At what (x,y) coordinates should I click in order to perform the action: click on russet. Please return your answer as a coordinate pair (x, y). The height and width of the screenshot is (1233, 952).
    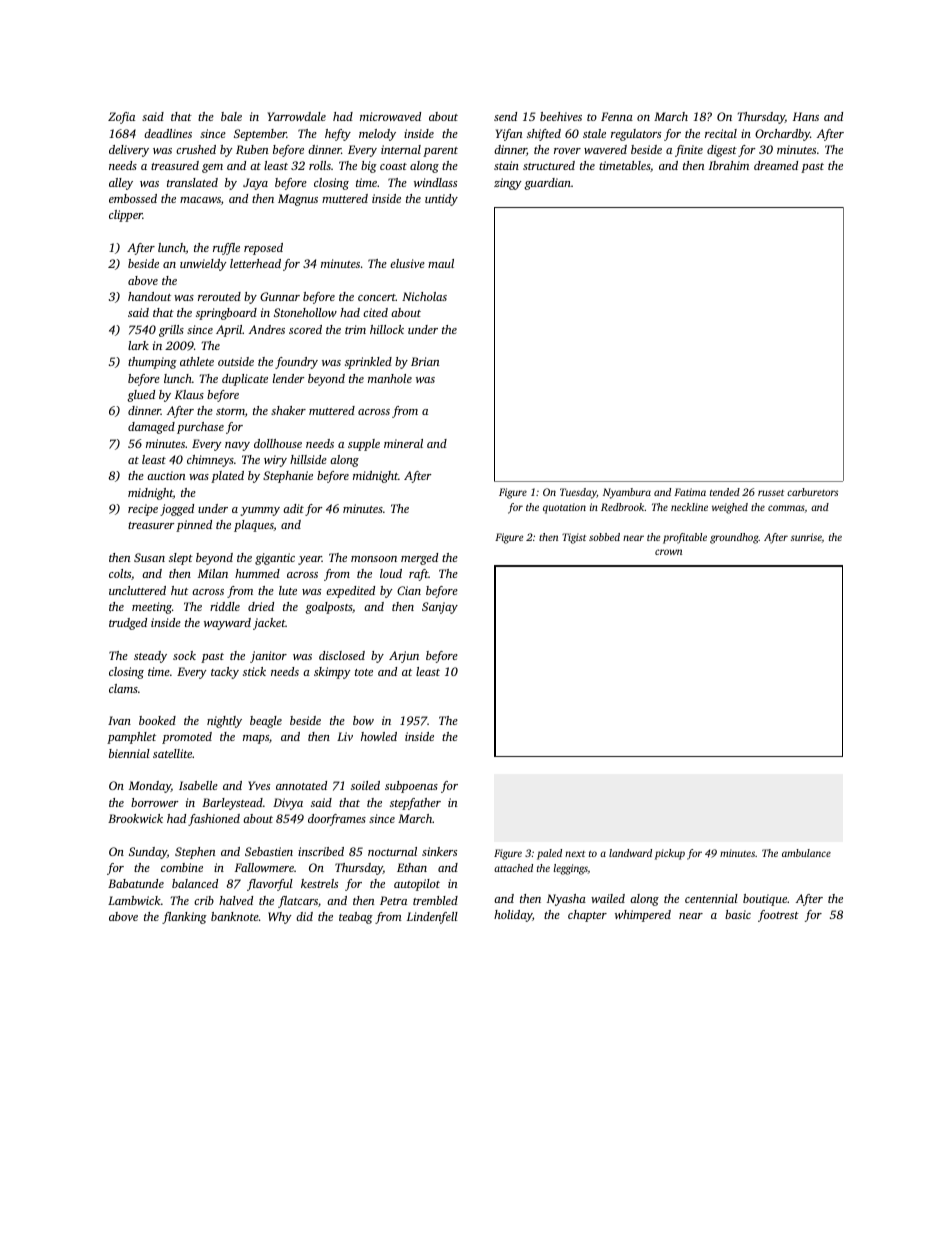
    Looking at the image, I should click on (771, 493).
